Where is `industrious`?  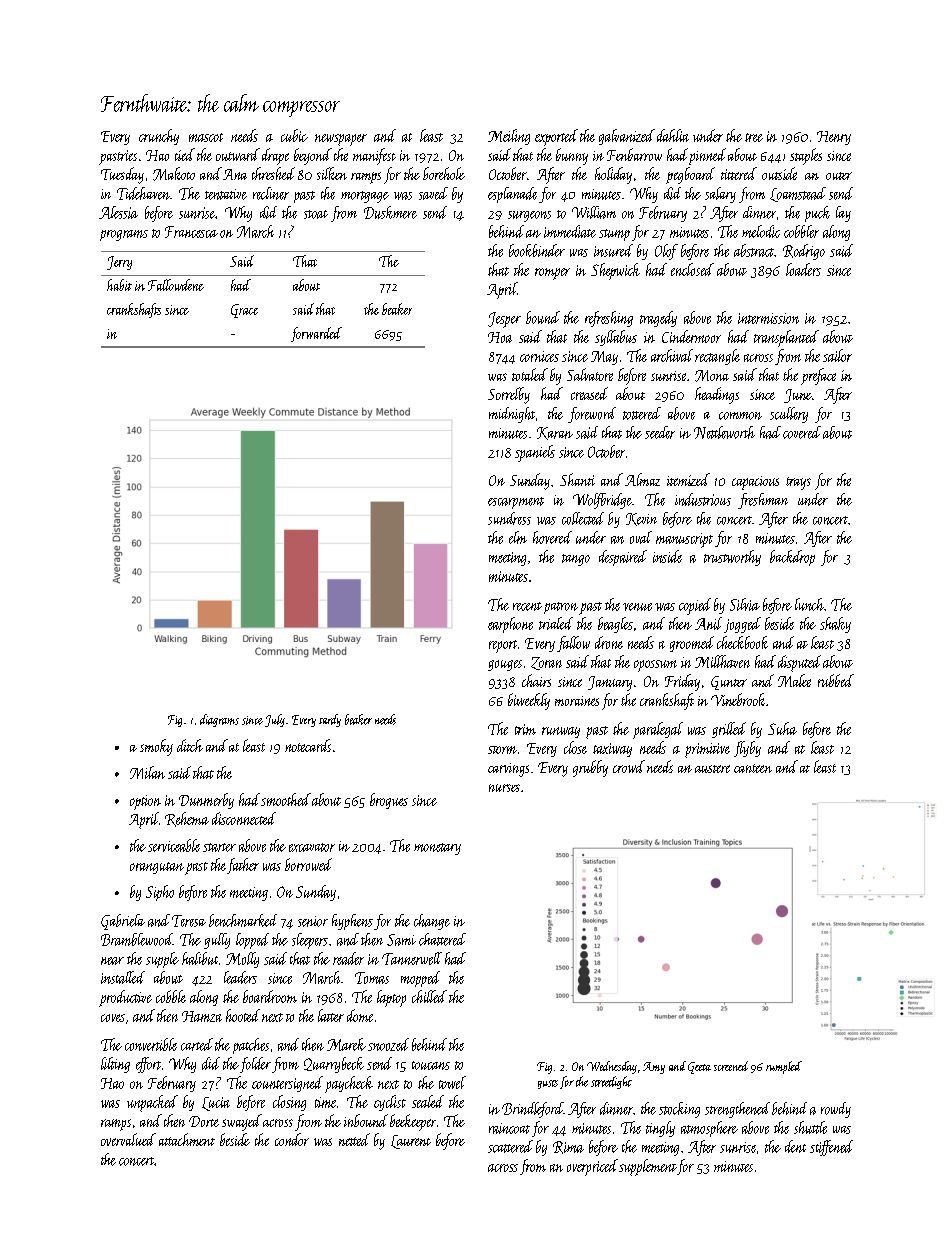 industrious is located at coordinates (703, 499).
